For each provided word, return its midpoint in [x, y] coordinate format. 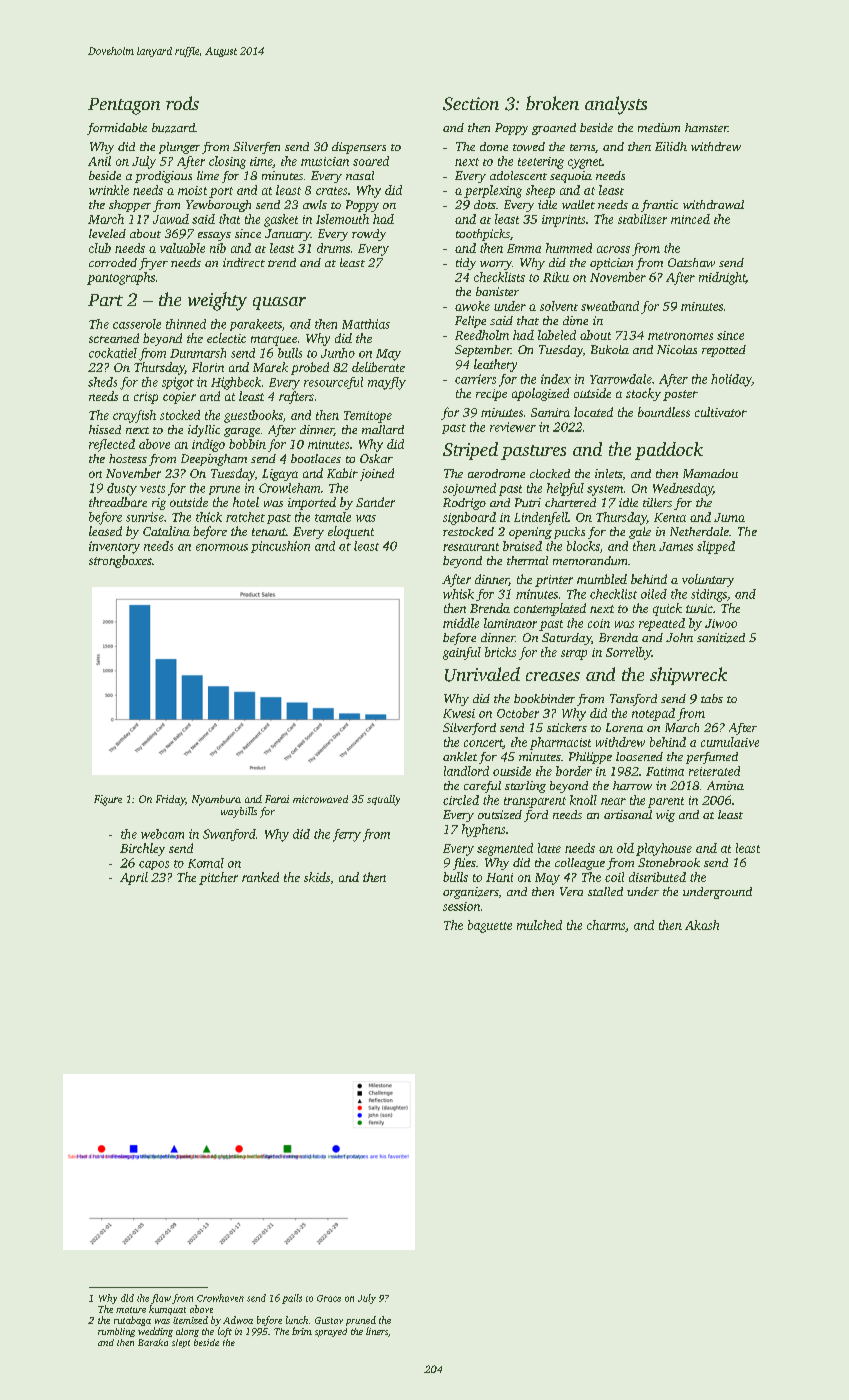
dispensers [359, 148]
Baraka [153, 1342]
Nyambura [216, 800]
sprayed [331, 1332]
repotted [724, 351]
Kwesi [459, 713]
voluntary [708, 580]
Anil [99, 161]
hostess [128, 458]
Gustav [329, 1320]
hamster [706, 127]
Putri [528, 502]
